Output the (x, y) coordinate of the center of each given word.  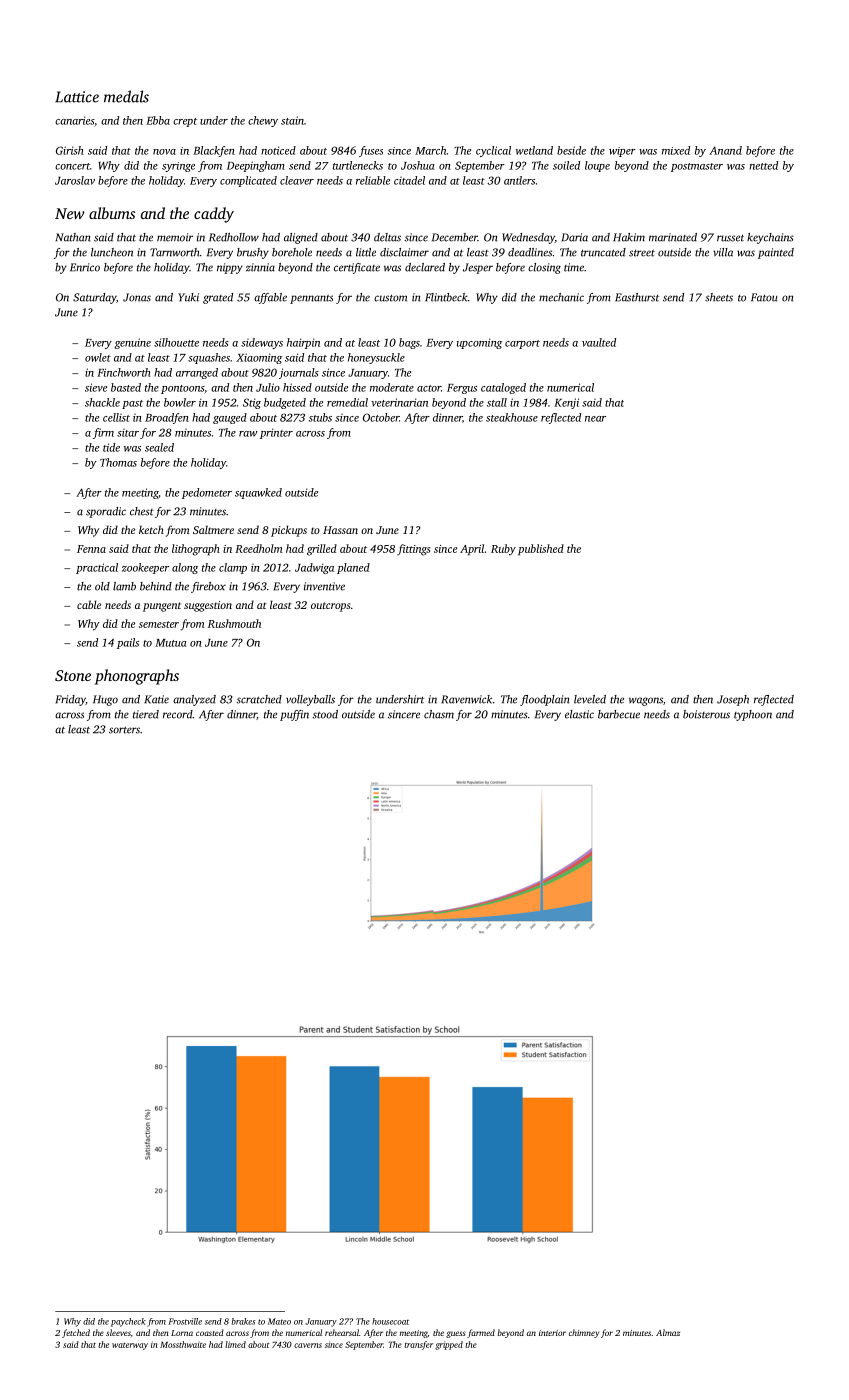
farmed (481, 1333)
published (541, 550)
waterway (130, 1346)
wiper (622, 152)
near (595, 419)
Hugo (105, 700)
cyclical (493, 151)
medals (126, 96)
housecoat (390, 1321)
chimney (584, 1333)
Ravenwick (466, 699)
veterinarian (399, 402)
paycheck (128, 1322)
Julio (268, 387)
